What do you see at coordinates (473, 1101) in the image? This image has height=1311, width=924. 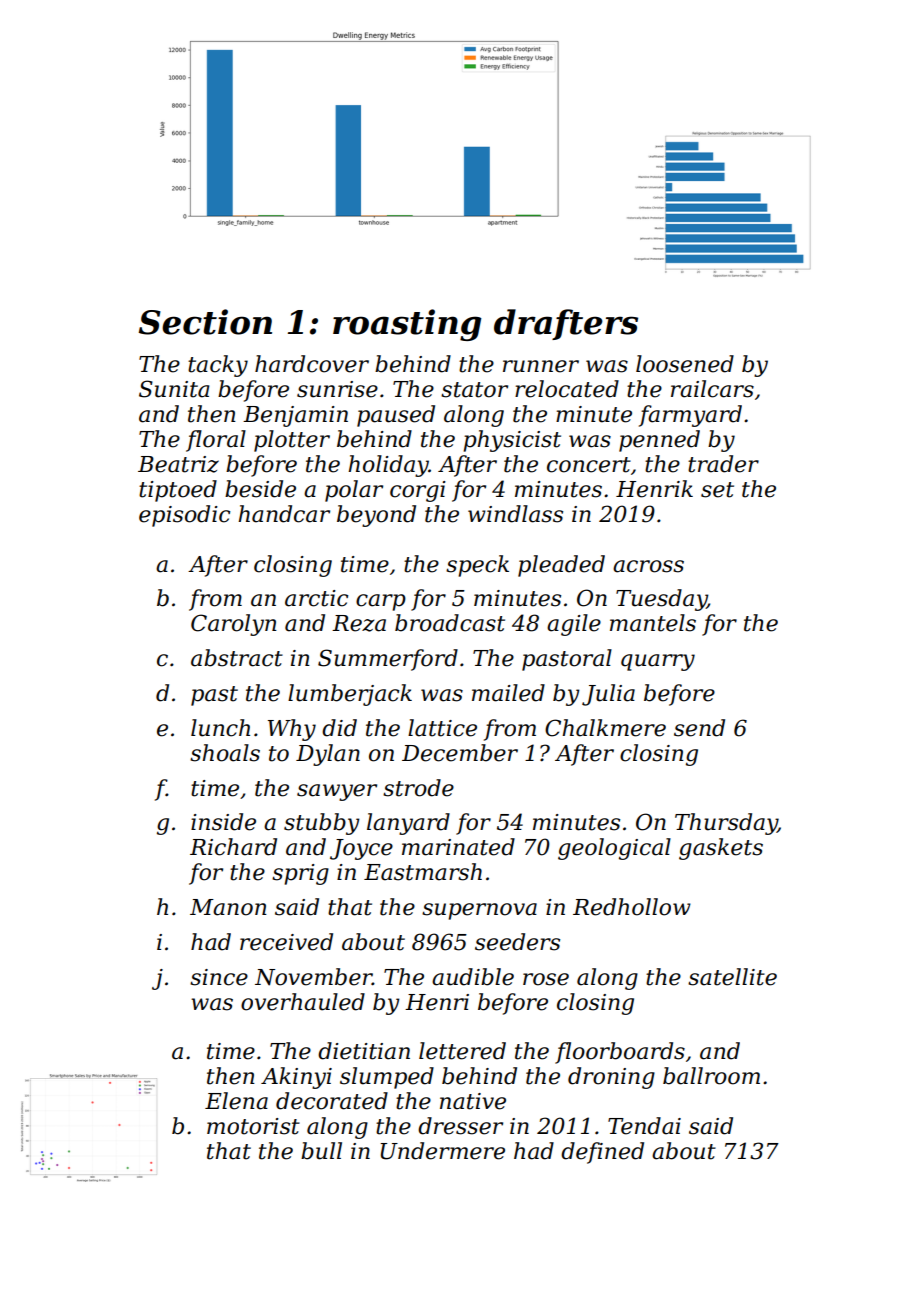 I see `native` at bounding box center [473, 1101].
